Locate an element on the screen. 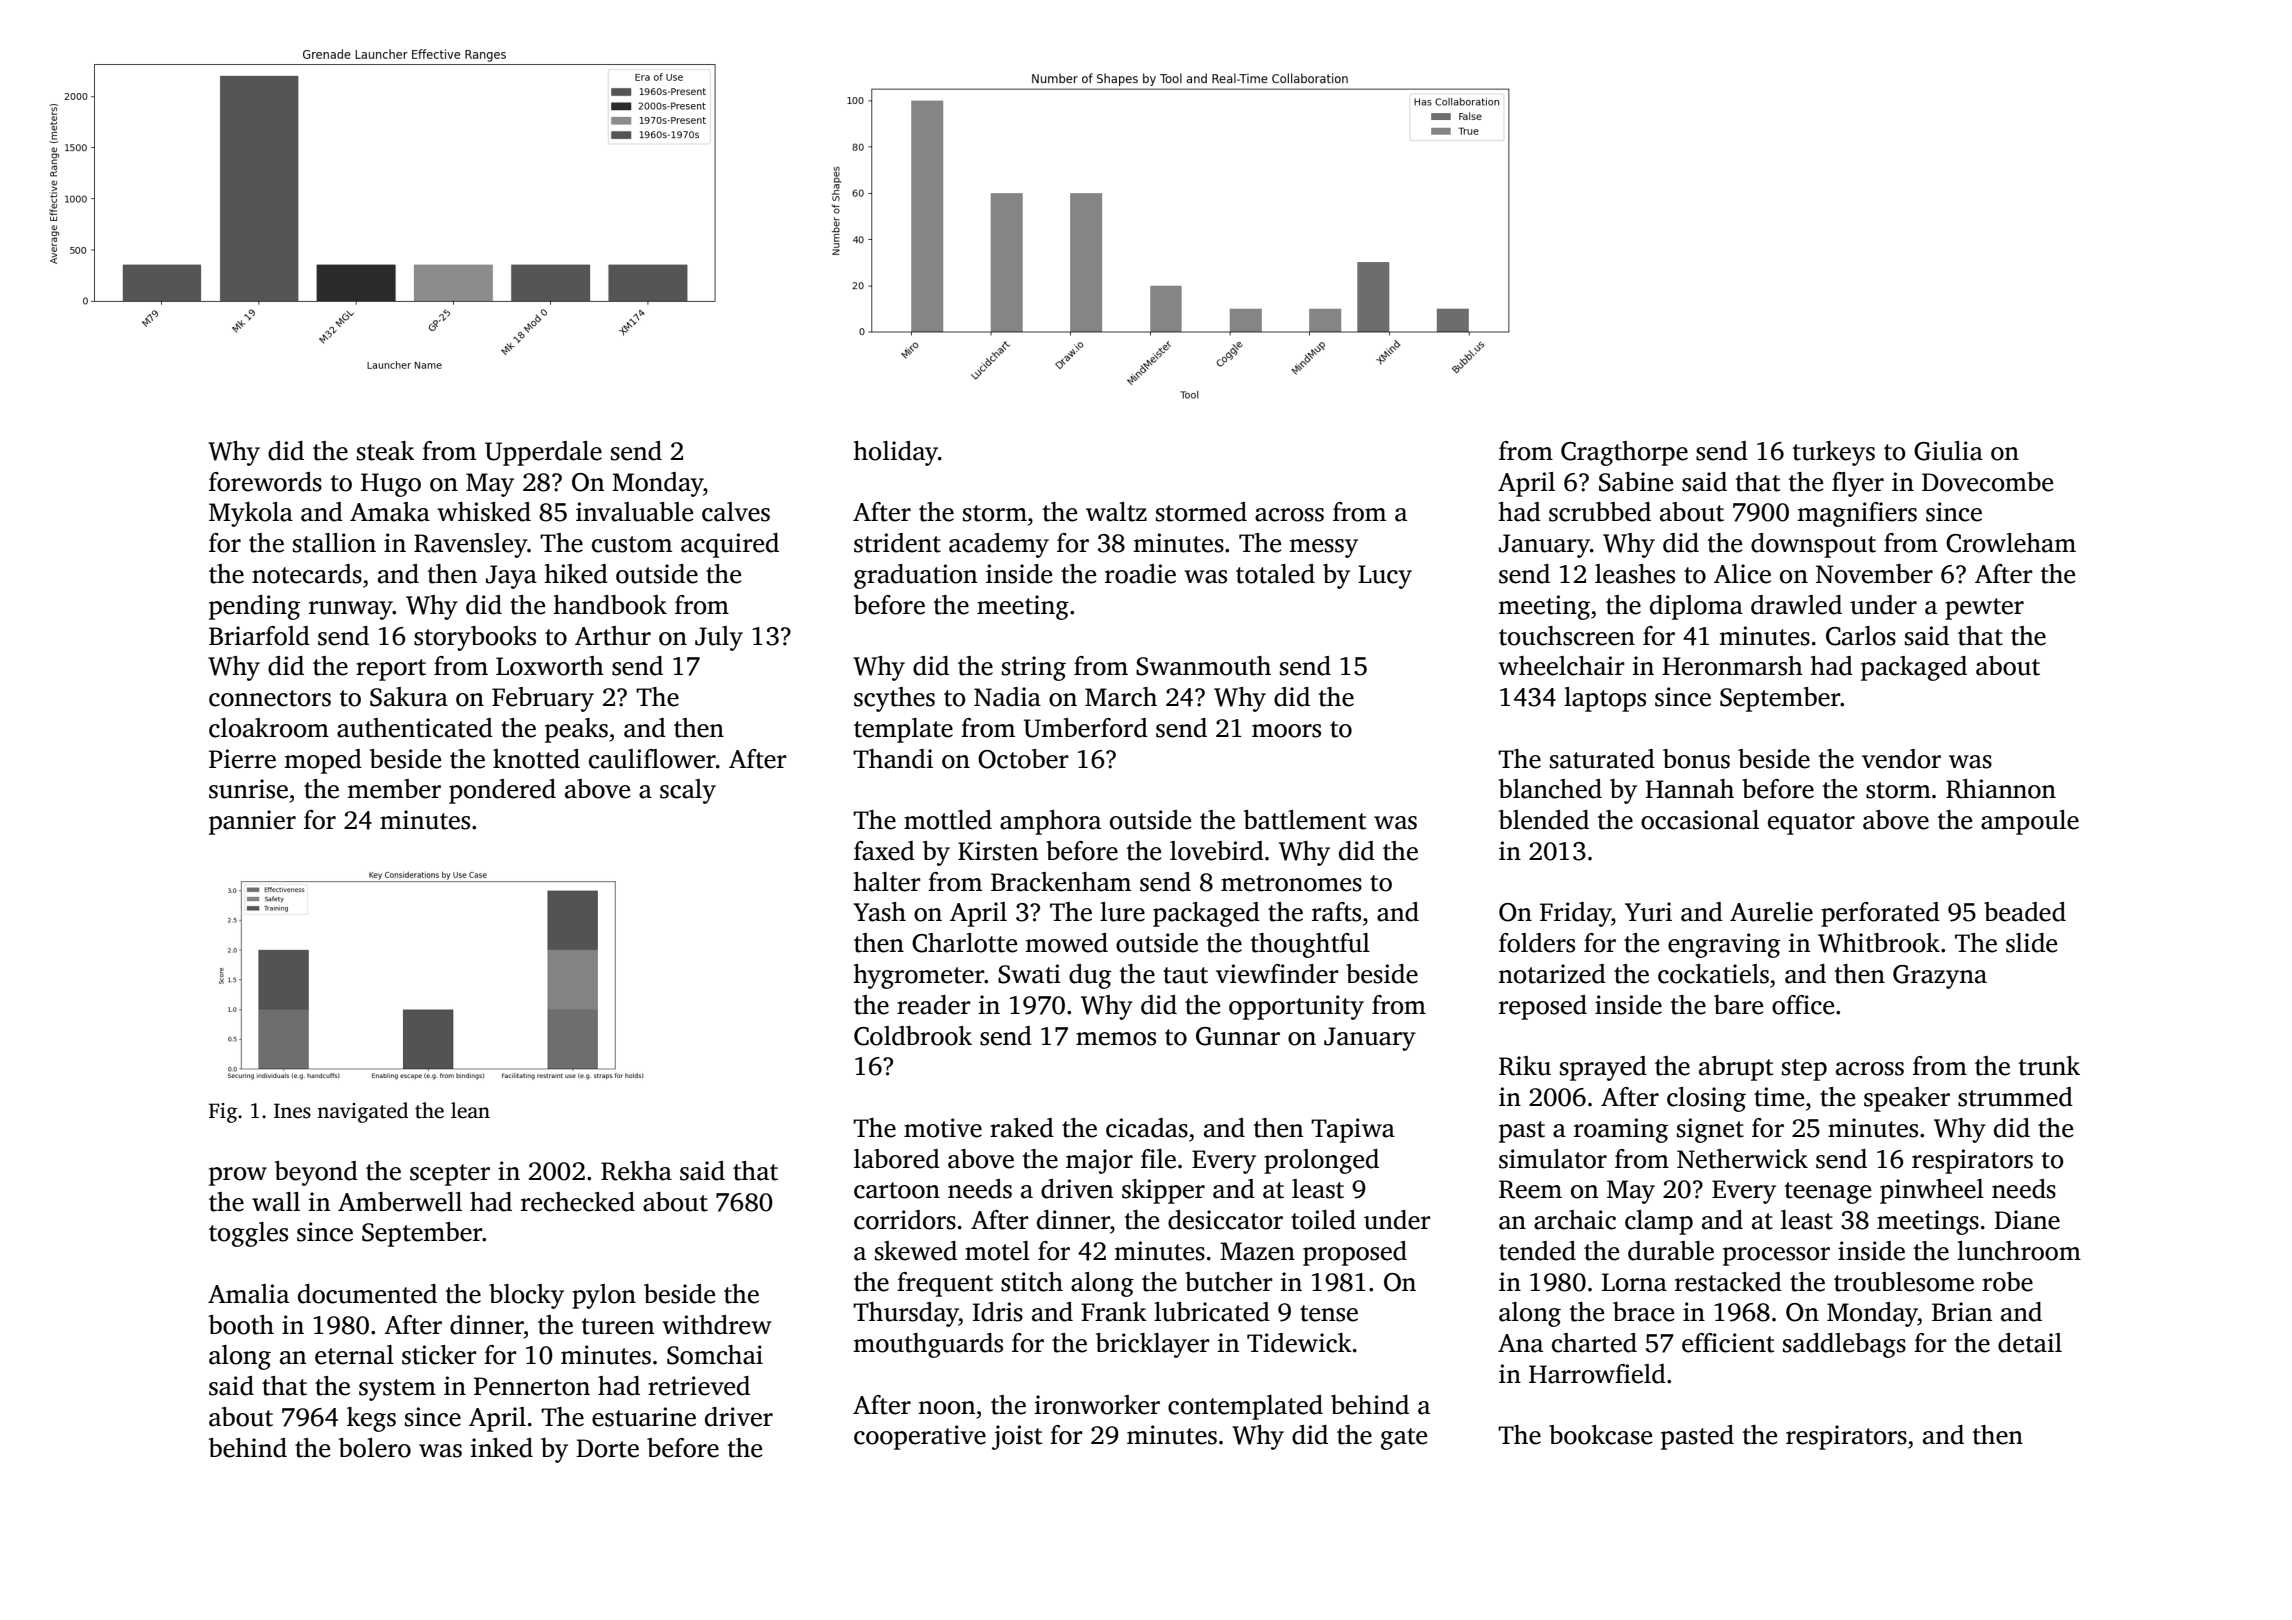  memos is located at coordinates (1116, 1039).
